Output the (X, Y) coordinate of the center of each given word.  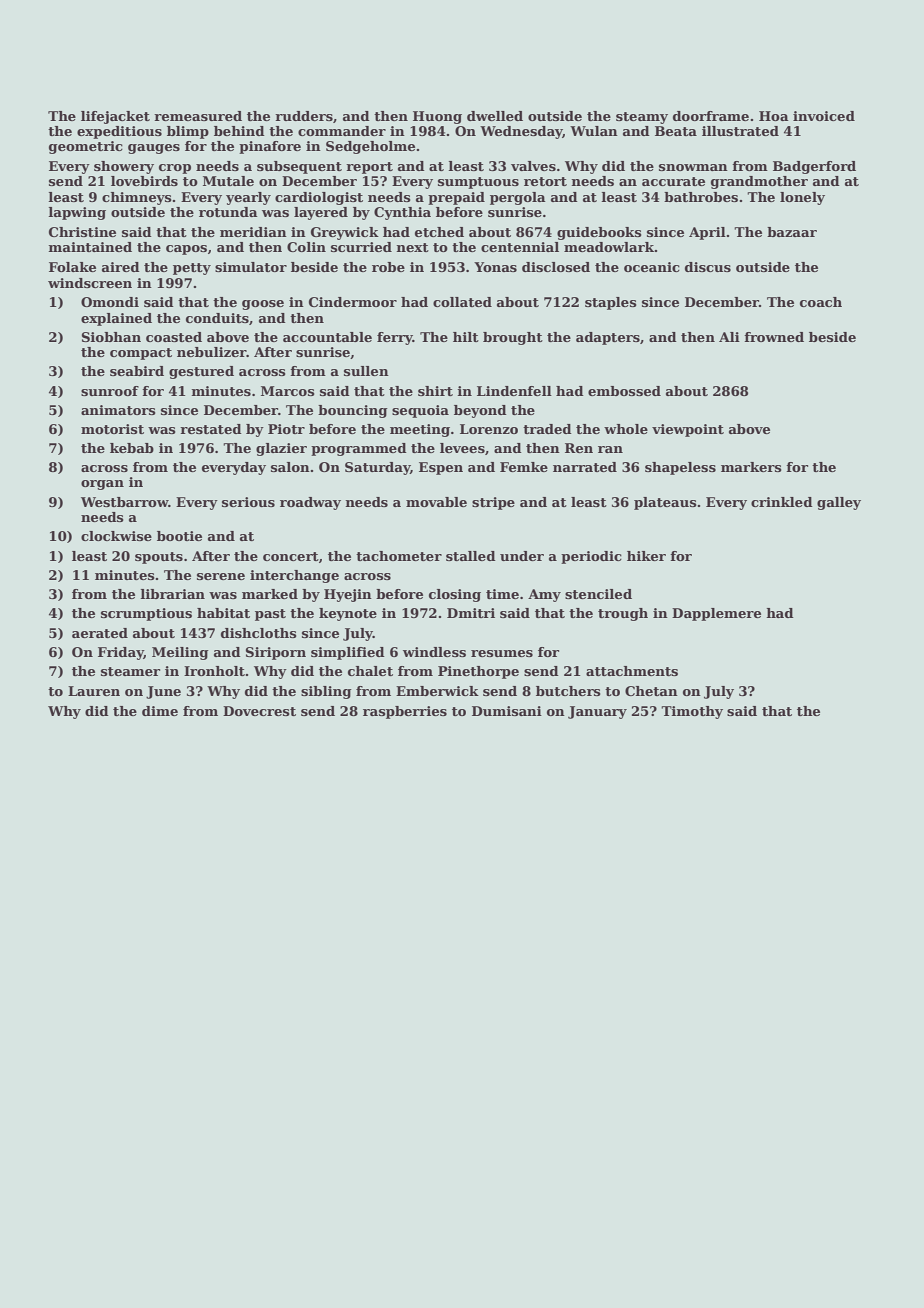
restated (211, 429)
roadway (310, 503)
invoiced (824, 116)
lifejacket (115, 117)
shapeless (680, 468)
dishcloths (259, 633)
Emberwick (437, 691)
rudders (304, 116)
